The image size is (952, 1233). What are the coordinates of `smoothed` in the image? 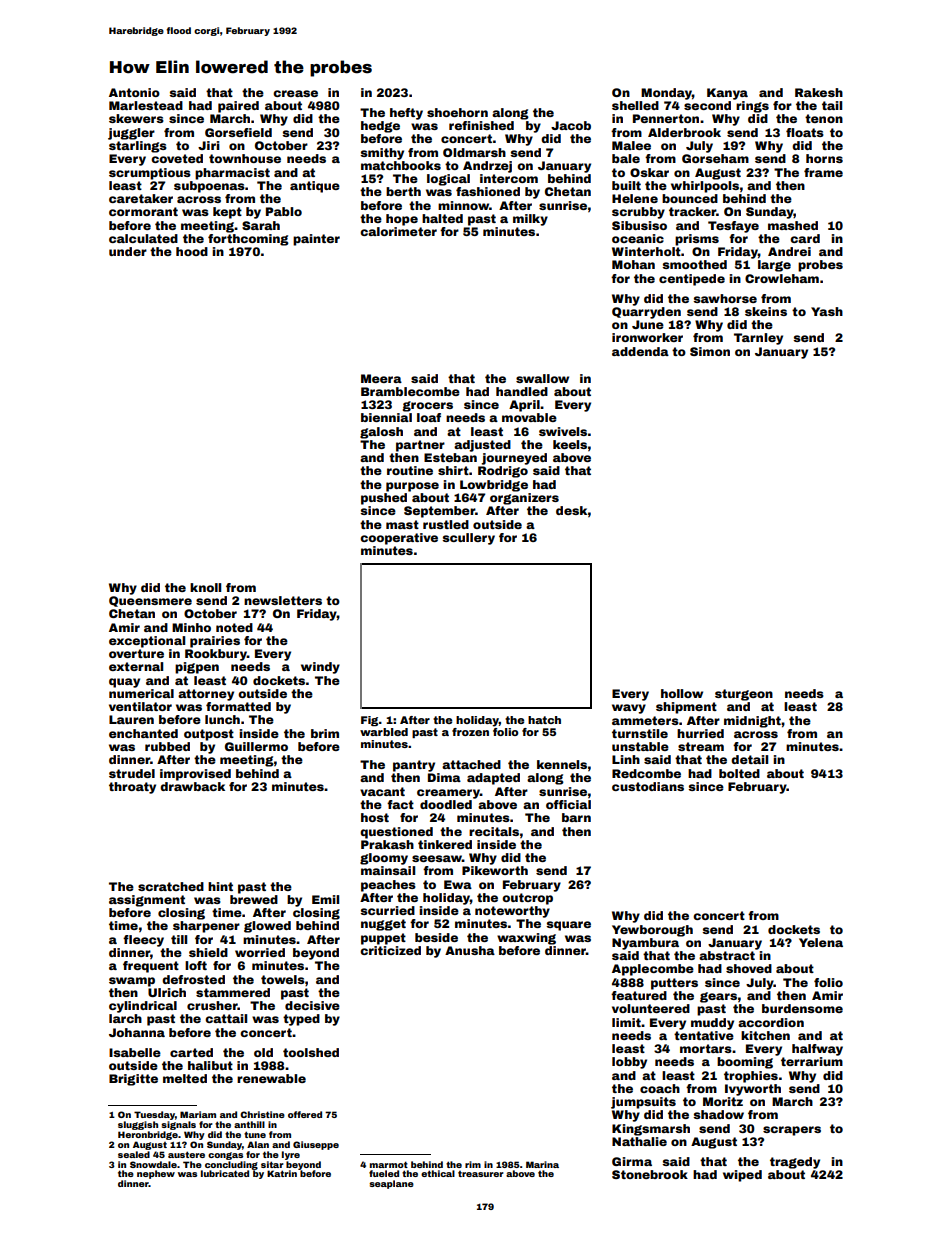 It's located at (694, 264).
